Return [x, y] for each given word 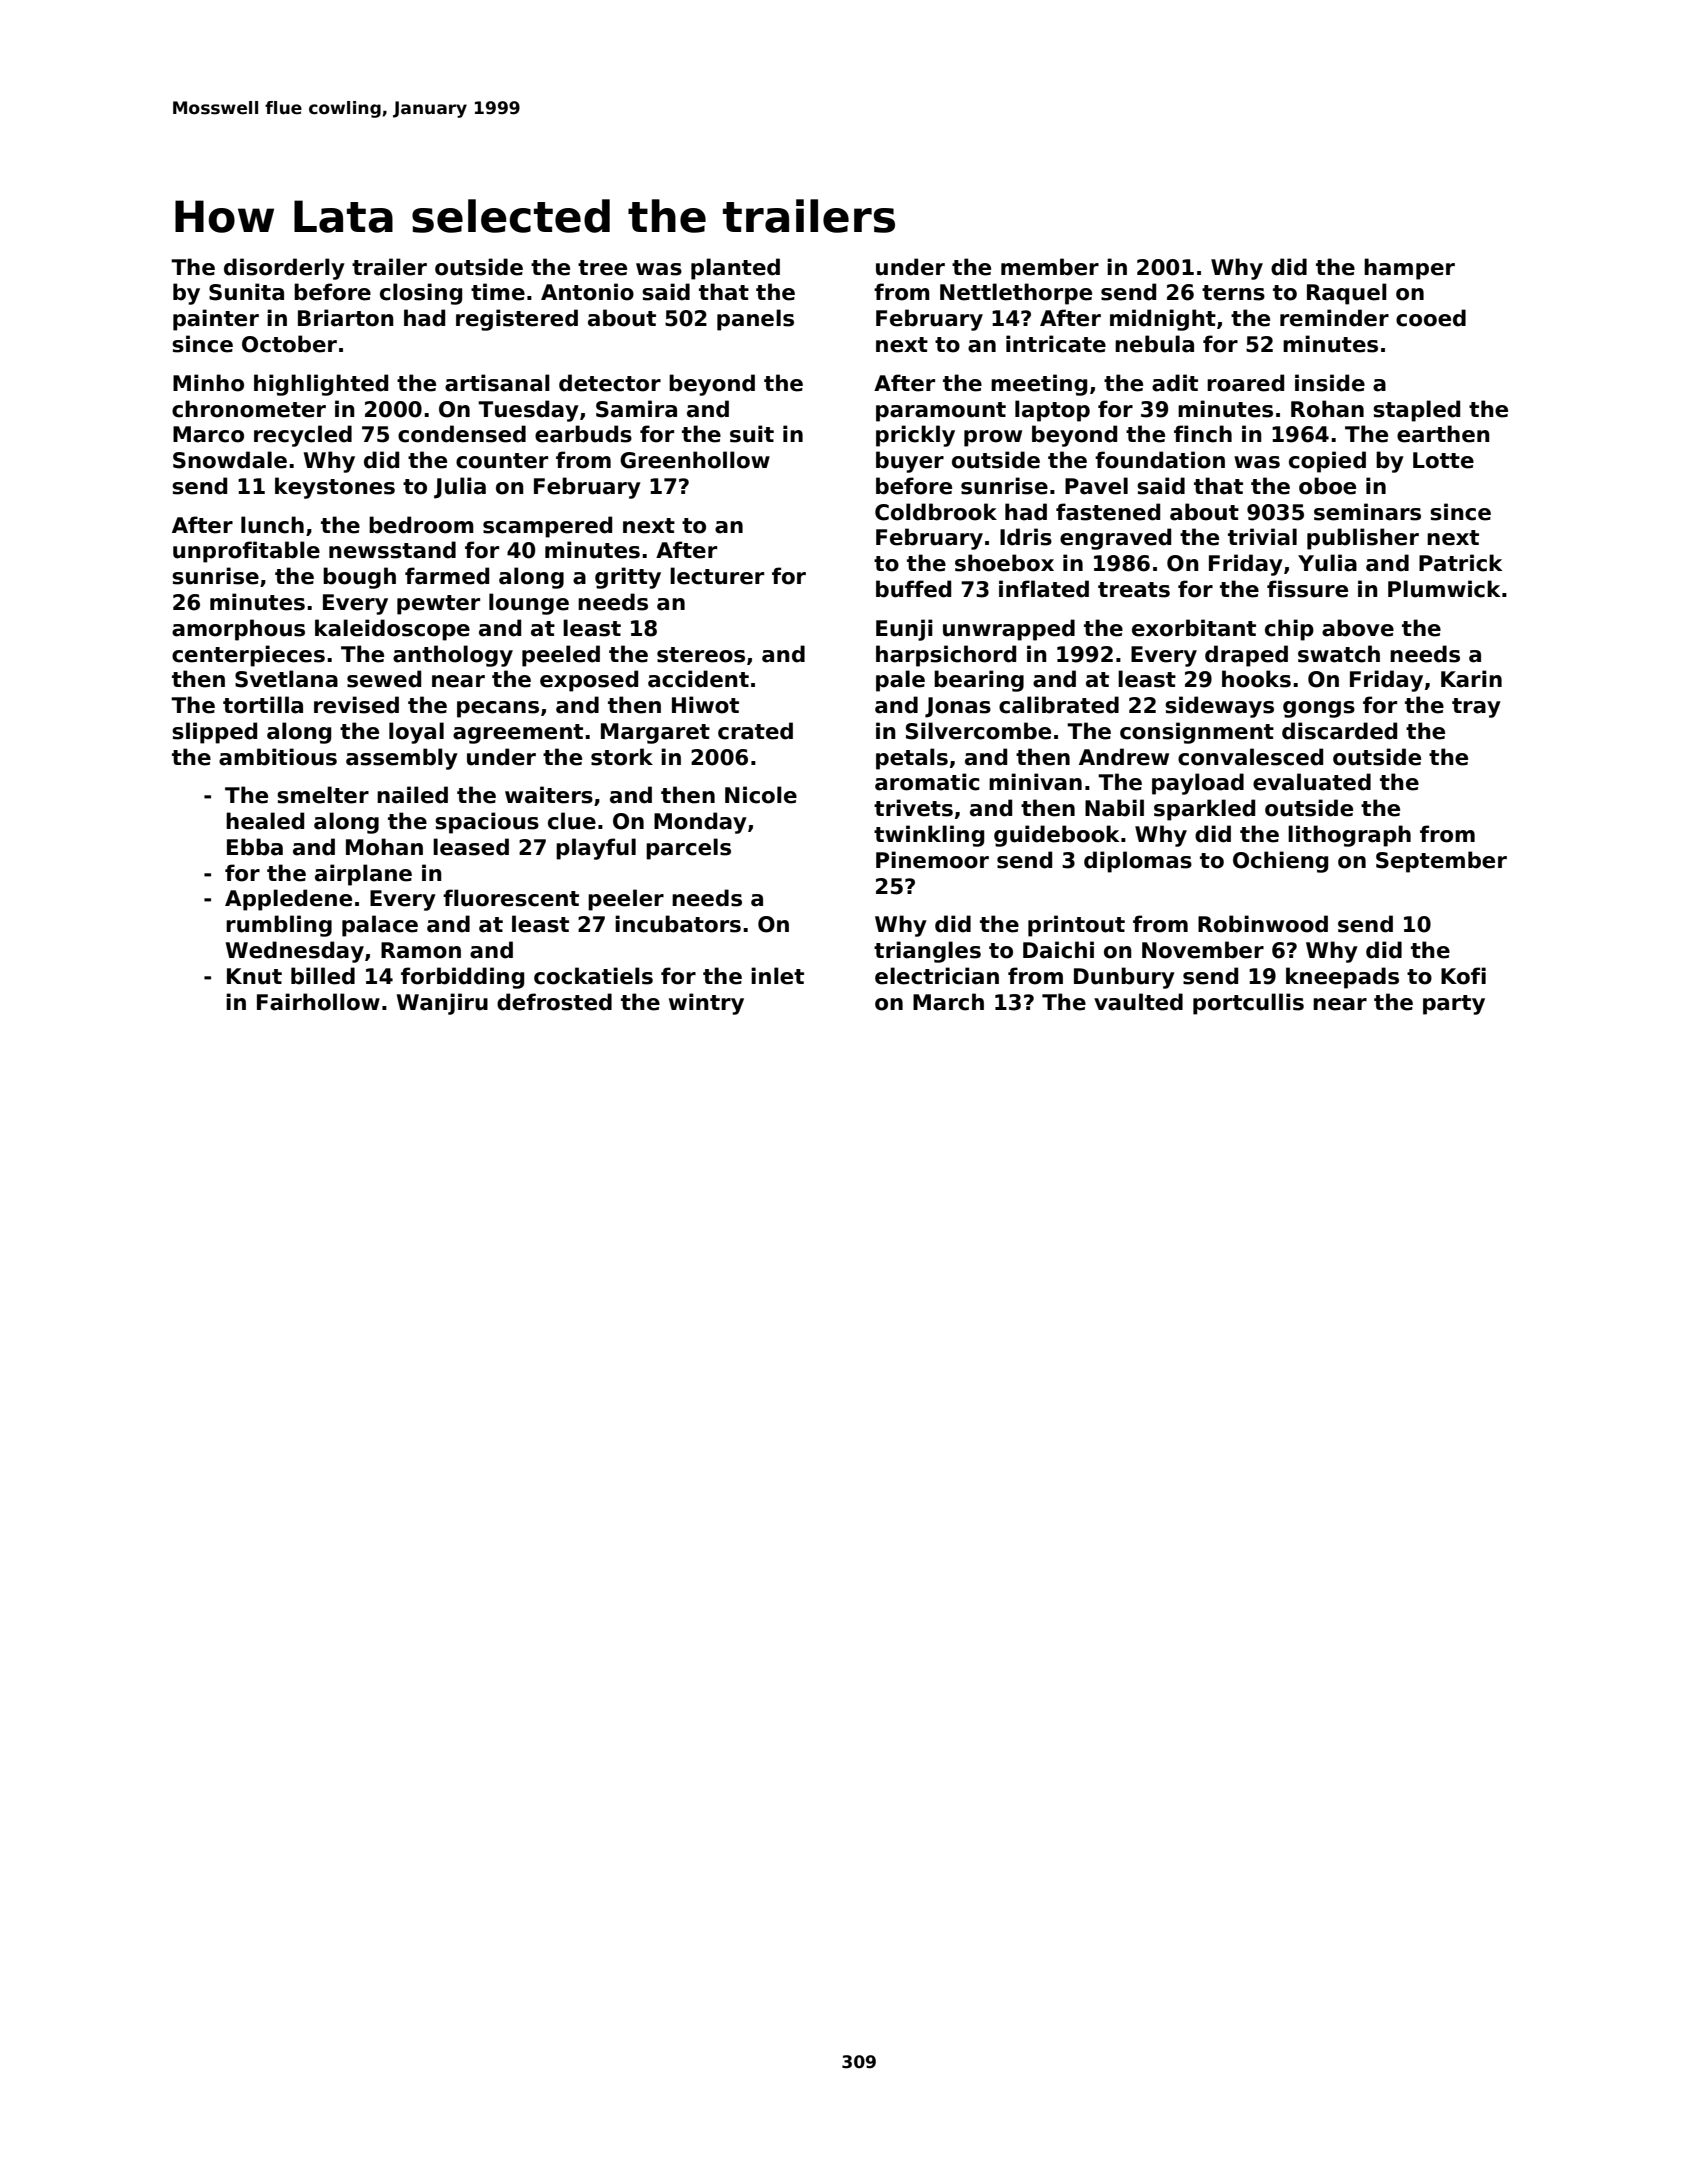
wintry [706, 1004]
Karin [1471, 679]
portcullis [1248, 1004]
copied [1327, 462]
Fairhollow [318, 1002]
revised [356, 705]
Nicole [761, 795]
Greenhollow [695, 460]
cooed [1431, 318]
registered [517, 320]
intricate [1056, 344]
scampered [547, 527]
